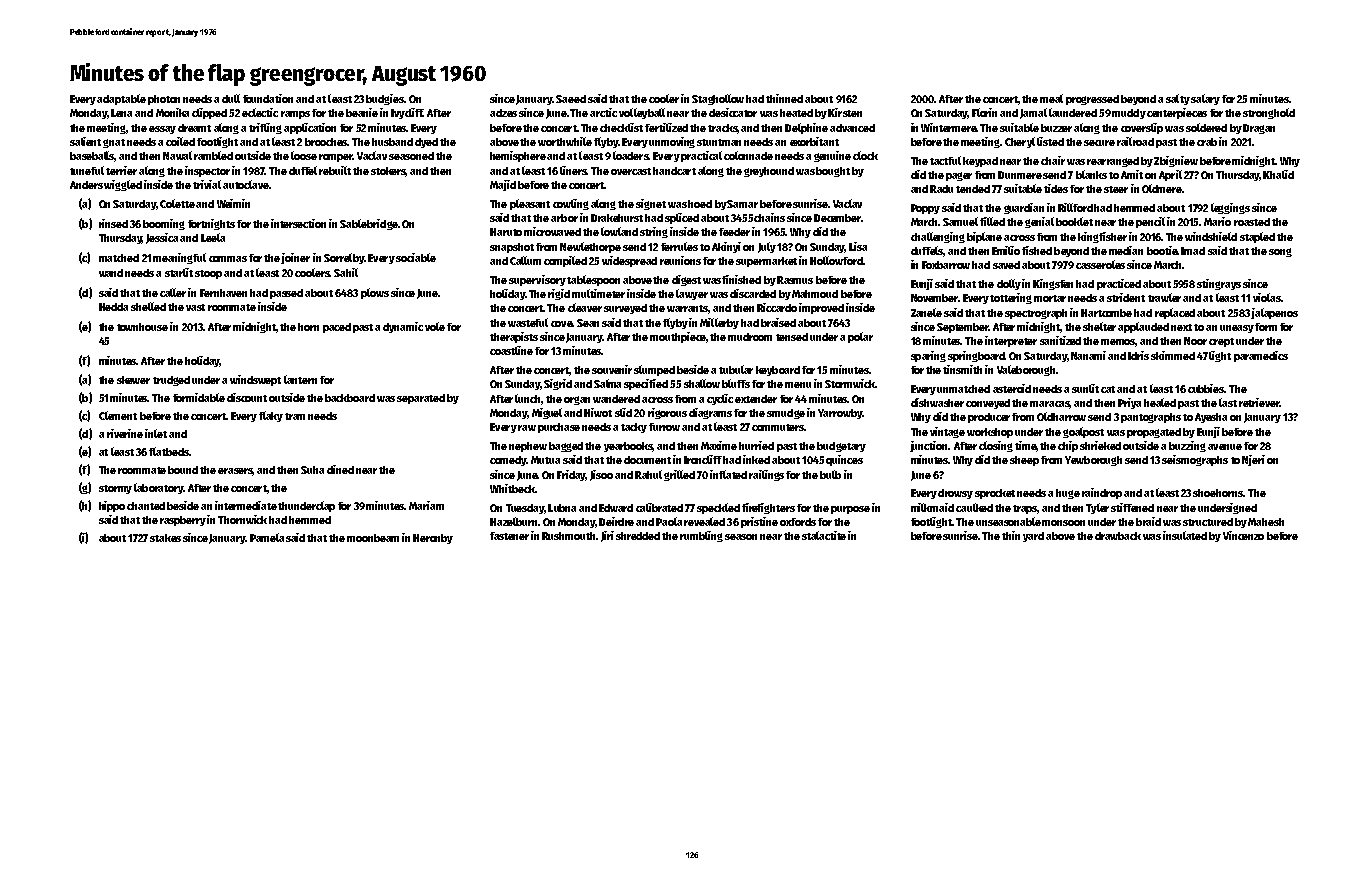 This document has width=1372, height=887. Describe the element at coordinates (142, 327) in the document. I see `townhouse` at that location.
